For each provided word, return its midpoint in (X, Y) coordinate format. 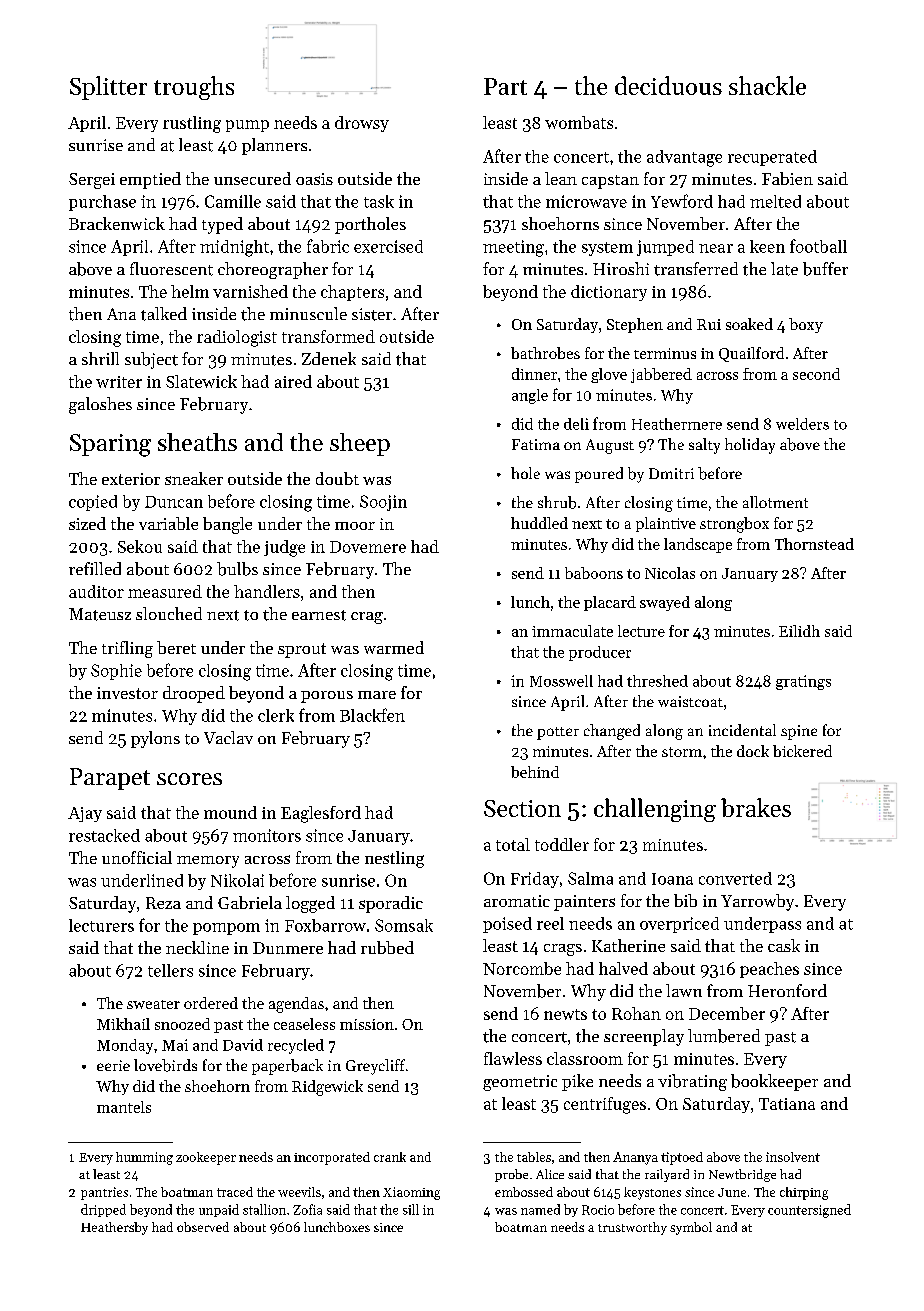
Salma (590, 878)
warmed (394, 647)
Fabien (787, 178)
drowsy (362, 124)
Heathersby (114, 1228)
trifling (127, 649)
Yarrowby (757, 902)
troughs (194, 88)
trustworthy (632, 1228)
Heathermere (677, 424)
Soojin (383, 503)
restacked (104, 835)
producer (600, 653)
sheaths (197, 442)
